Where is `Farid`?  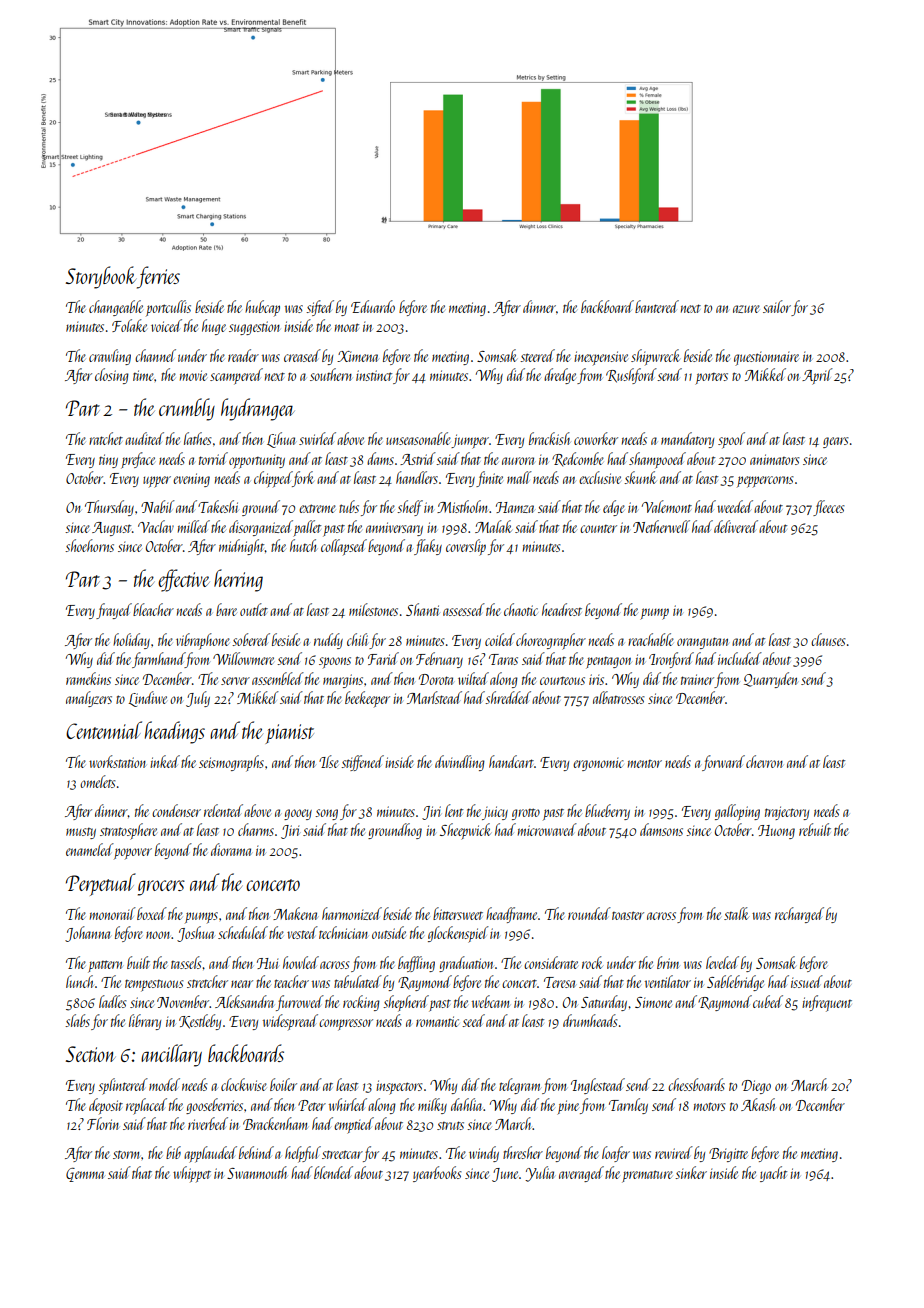 Farid is located at coordinates (383, 658).
